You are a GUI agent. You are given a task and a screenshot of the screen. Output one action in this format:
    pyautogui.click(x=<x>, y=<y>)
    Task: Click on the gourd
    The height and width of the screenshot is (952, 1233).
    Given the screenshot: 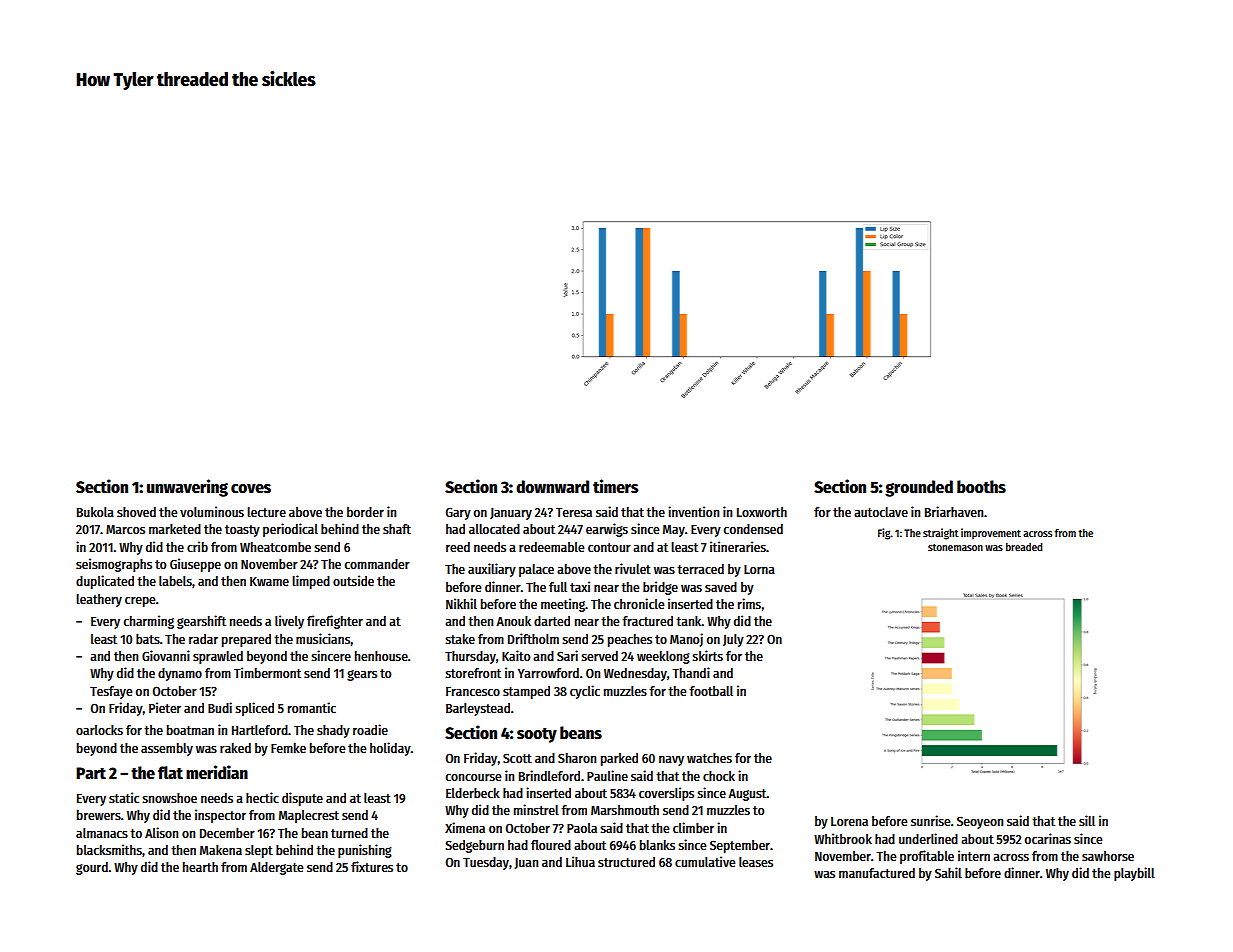 What is the action you would take?
    pyautogui.click(x=92, y=868)
